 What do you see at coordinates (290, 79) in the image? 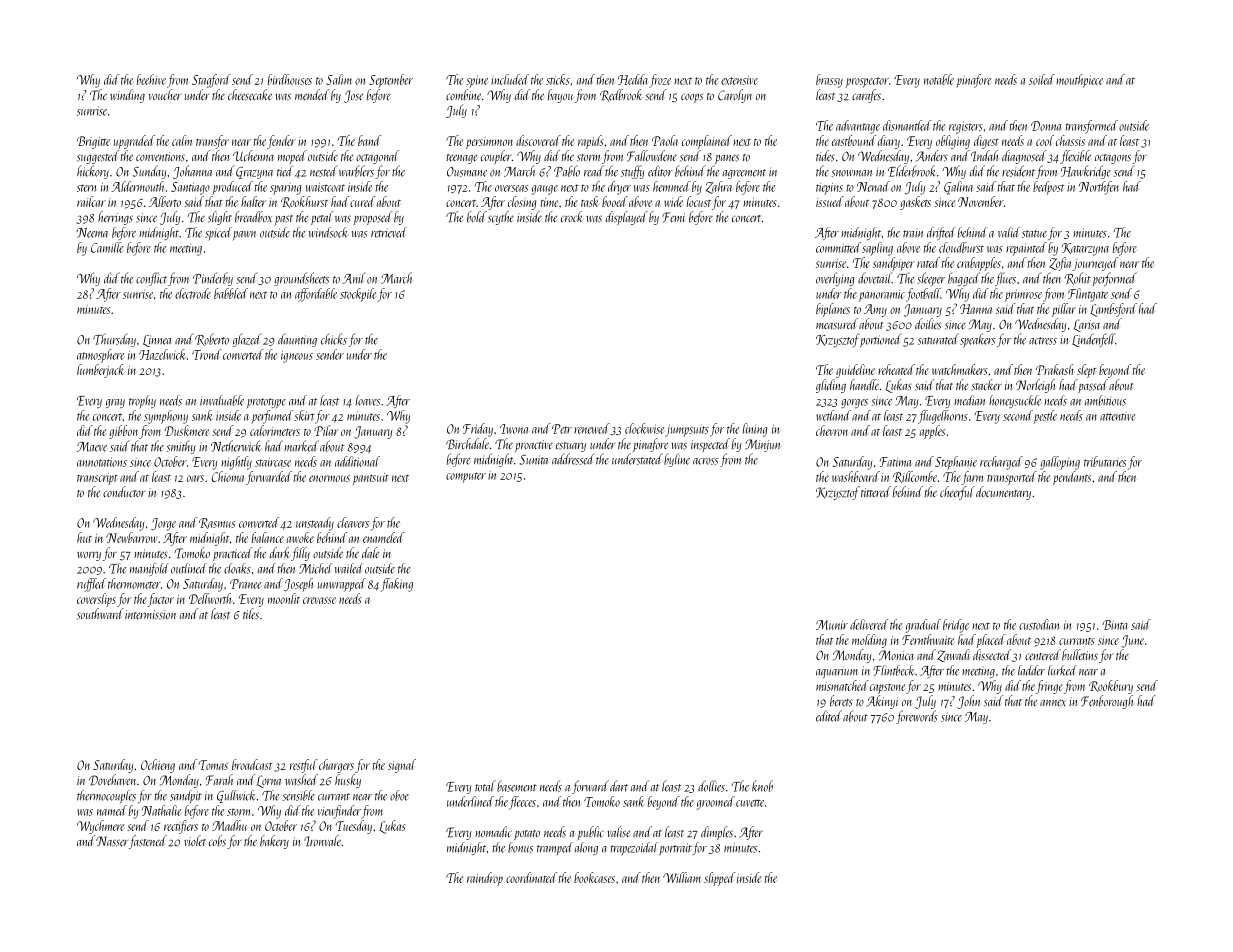
I see `birdhouses` at bounding box center [290, 79].
